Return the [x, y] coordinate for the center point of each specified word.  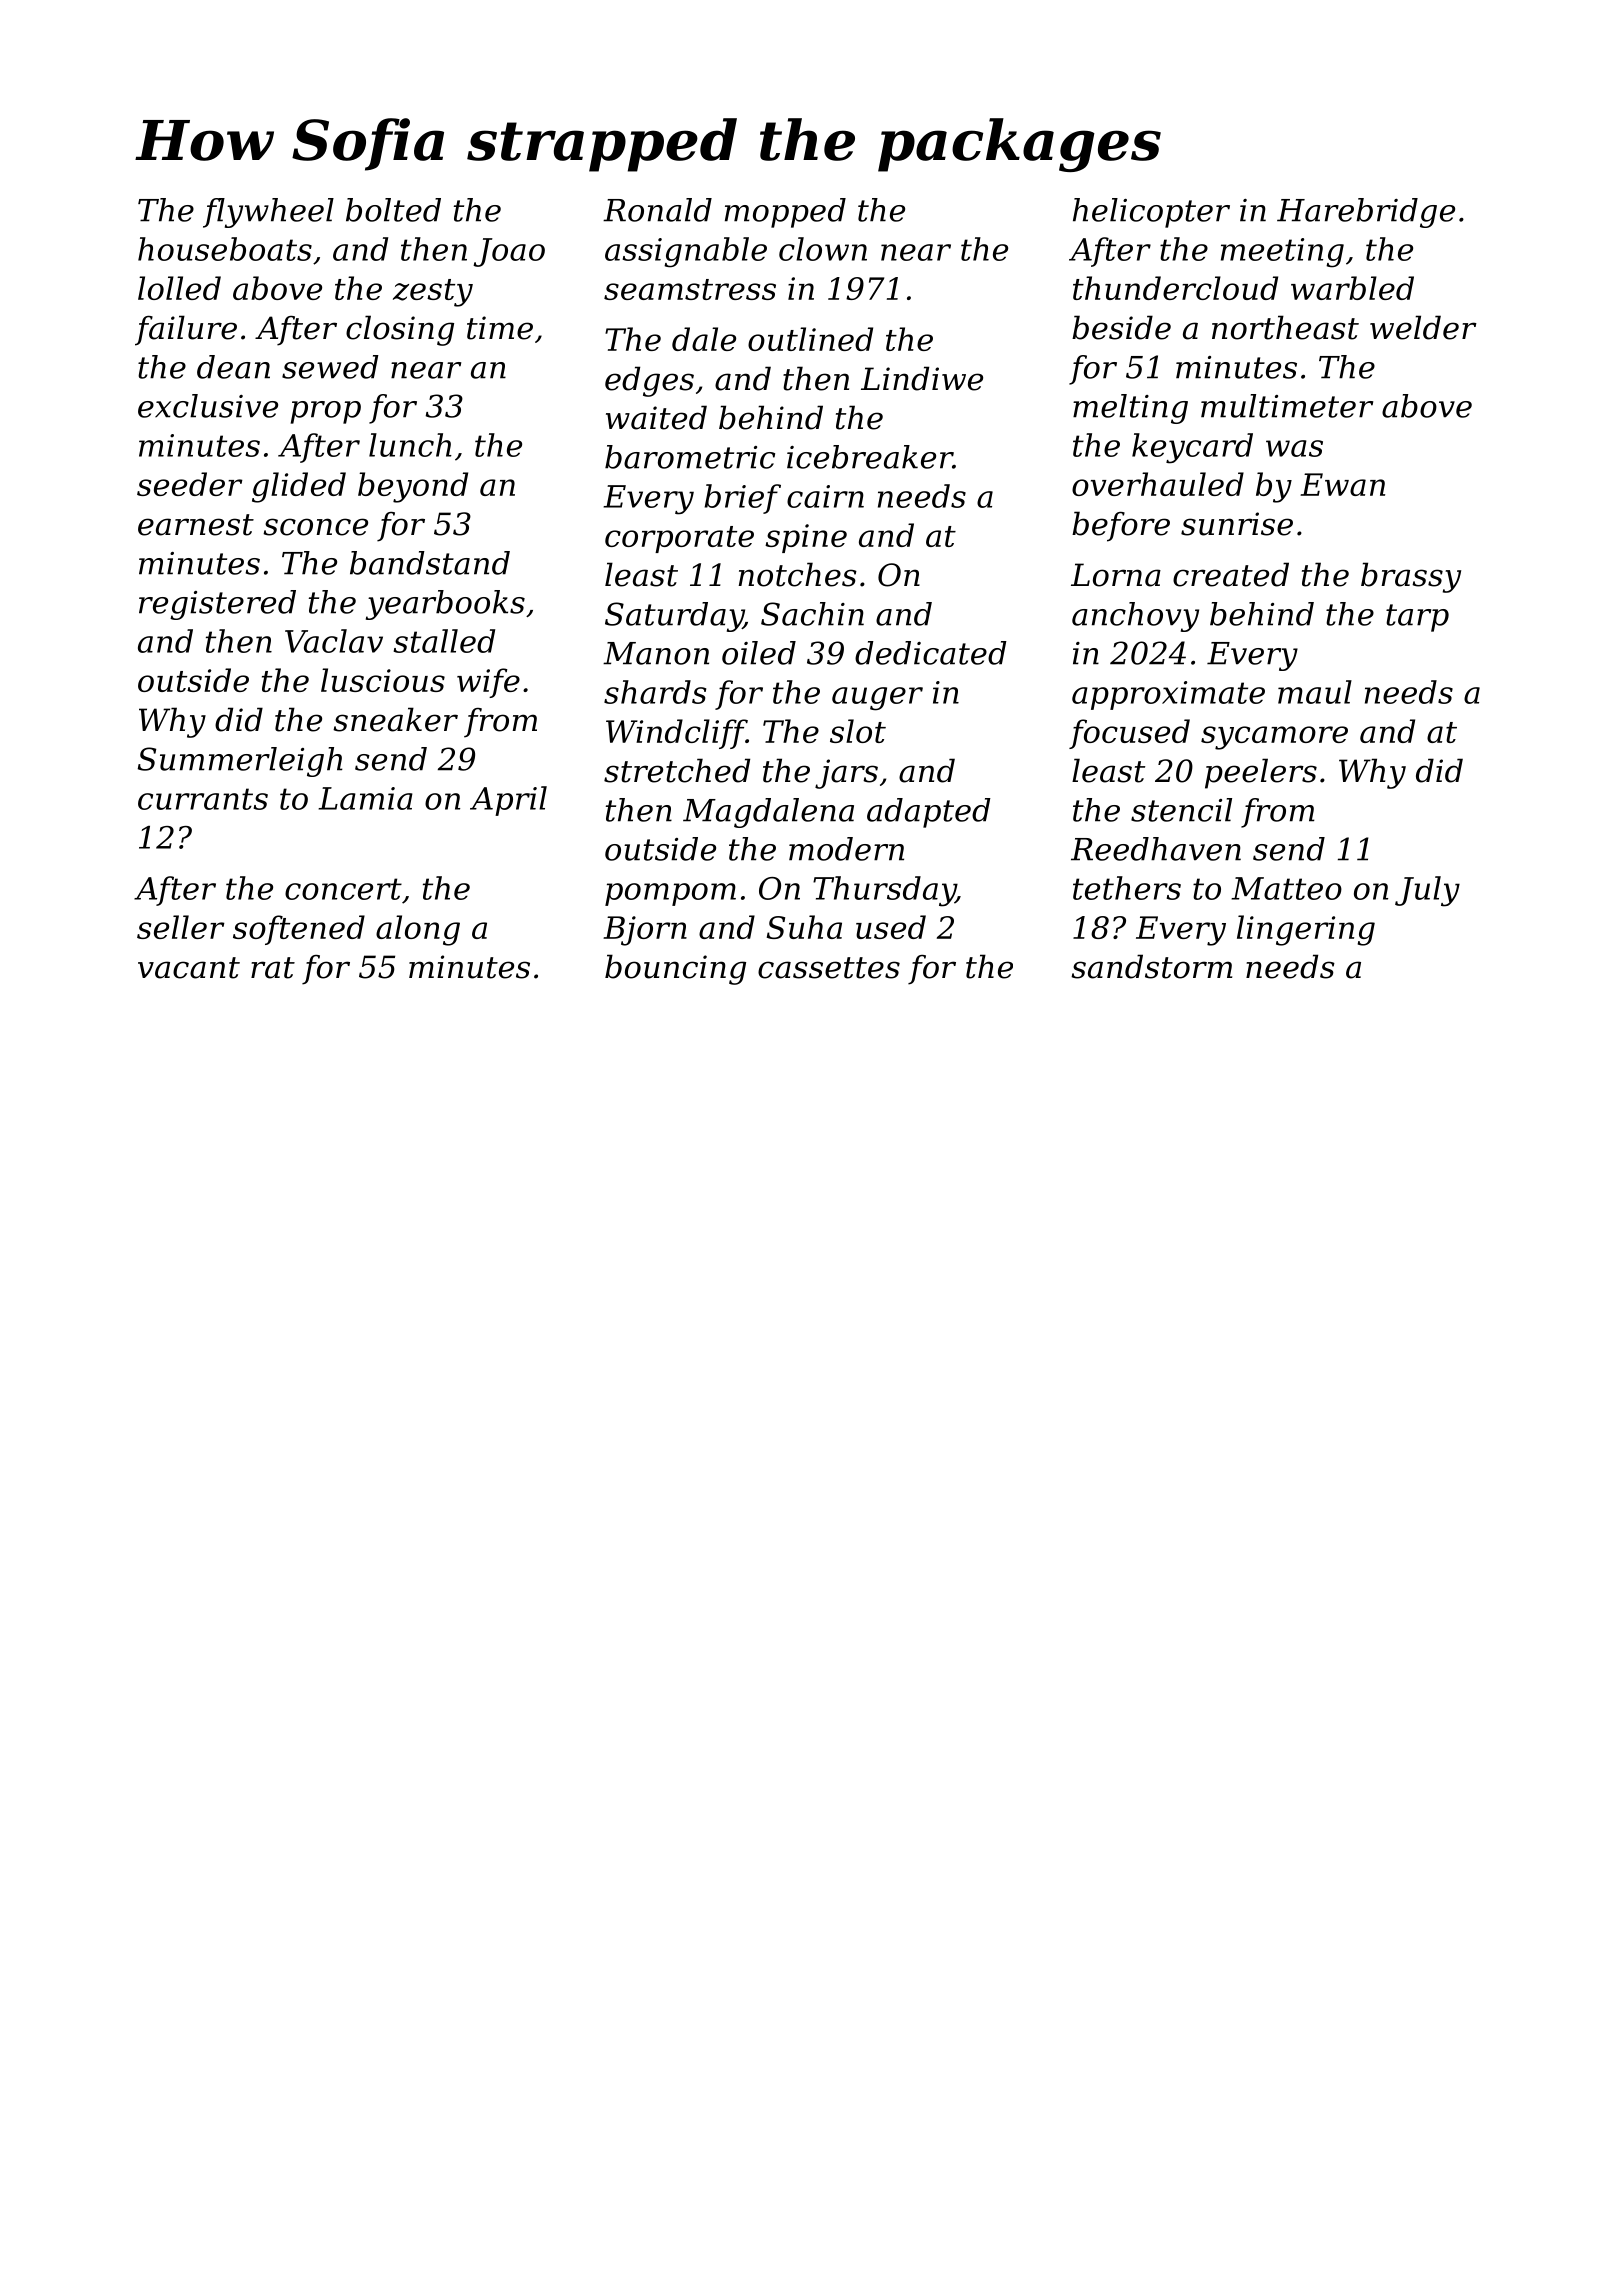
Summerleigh [240, 762]
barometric [690, 457]
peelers [1261, 773]
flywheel [268, 213]
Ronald [657, 210]
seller [181, 927]
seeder [190, 484]
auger [877, 699]
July [1427, 891]
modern [846, 849]
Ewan [1342, 484]
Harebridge [1366, 213]
